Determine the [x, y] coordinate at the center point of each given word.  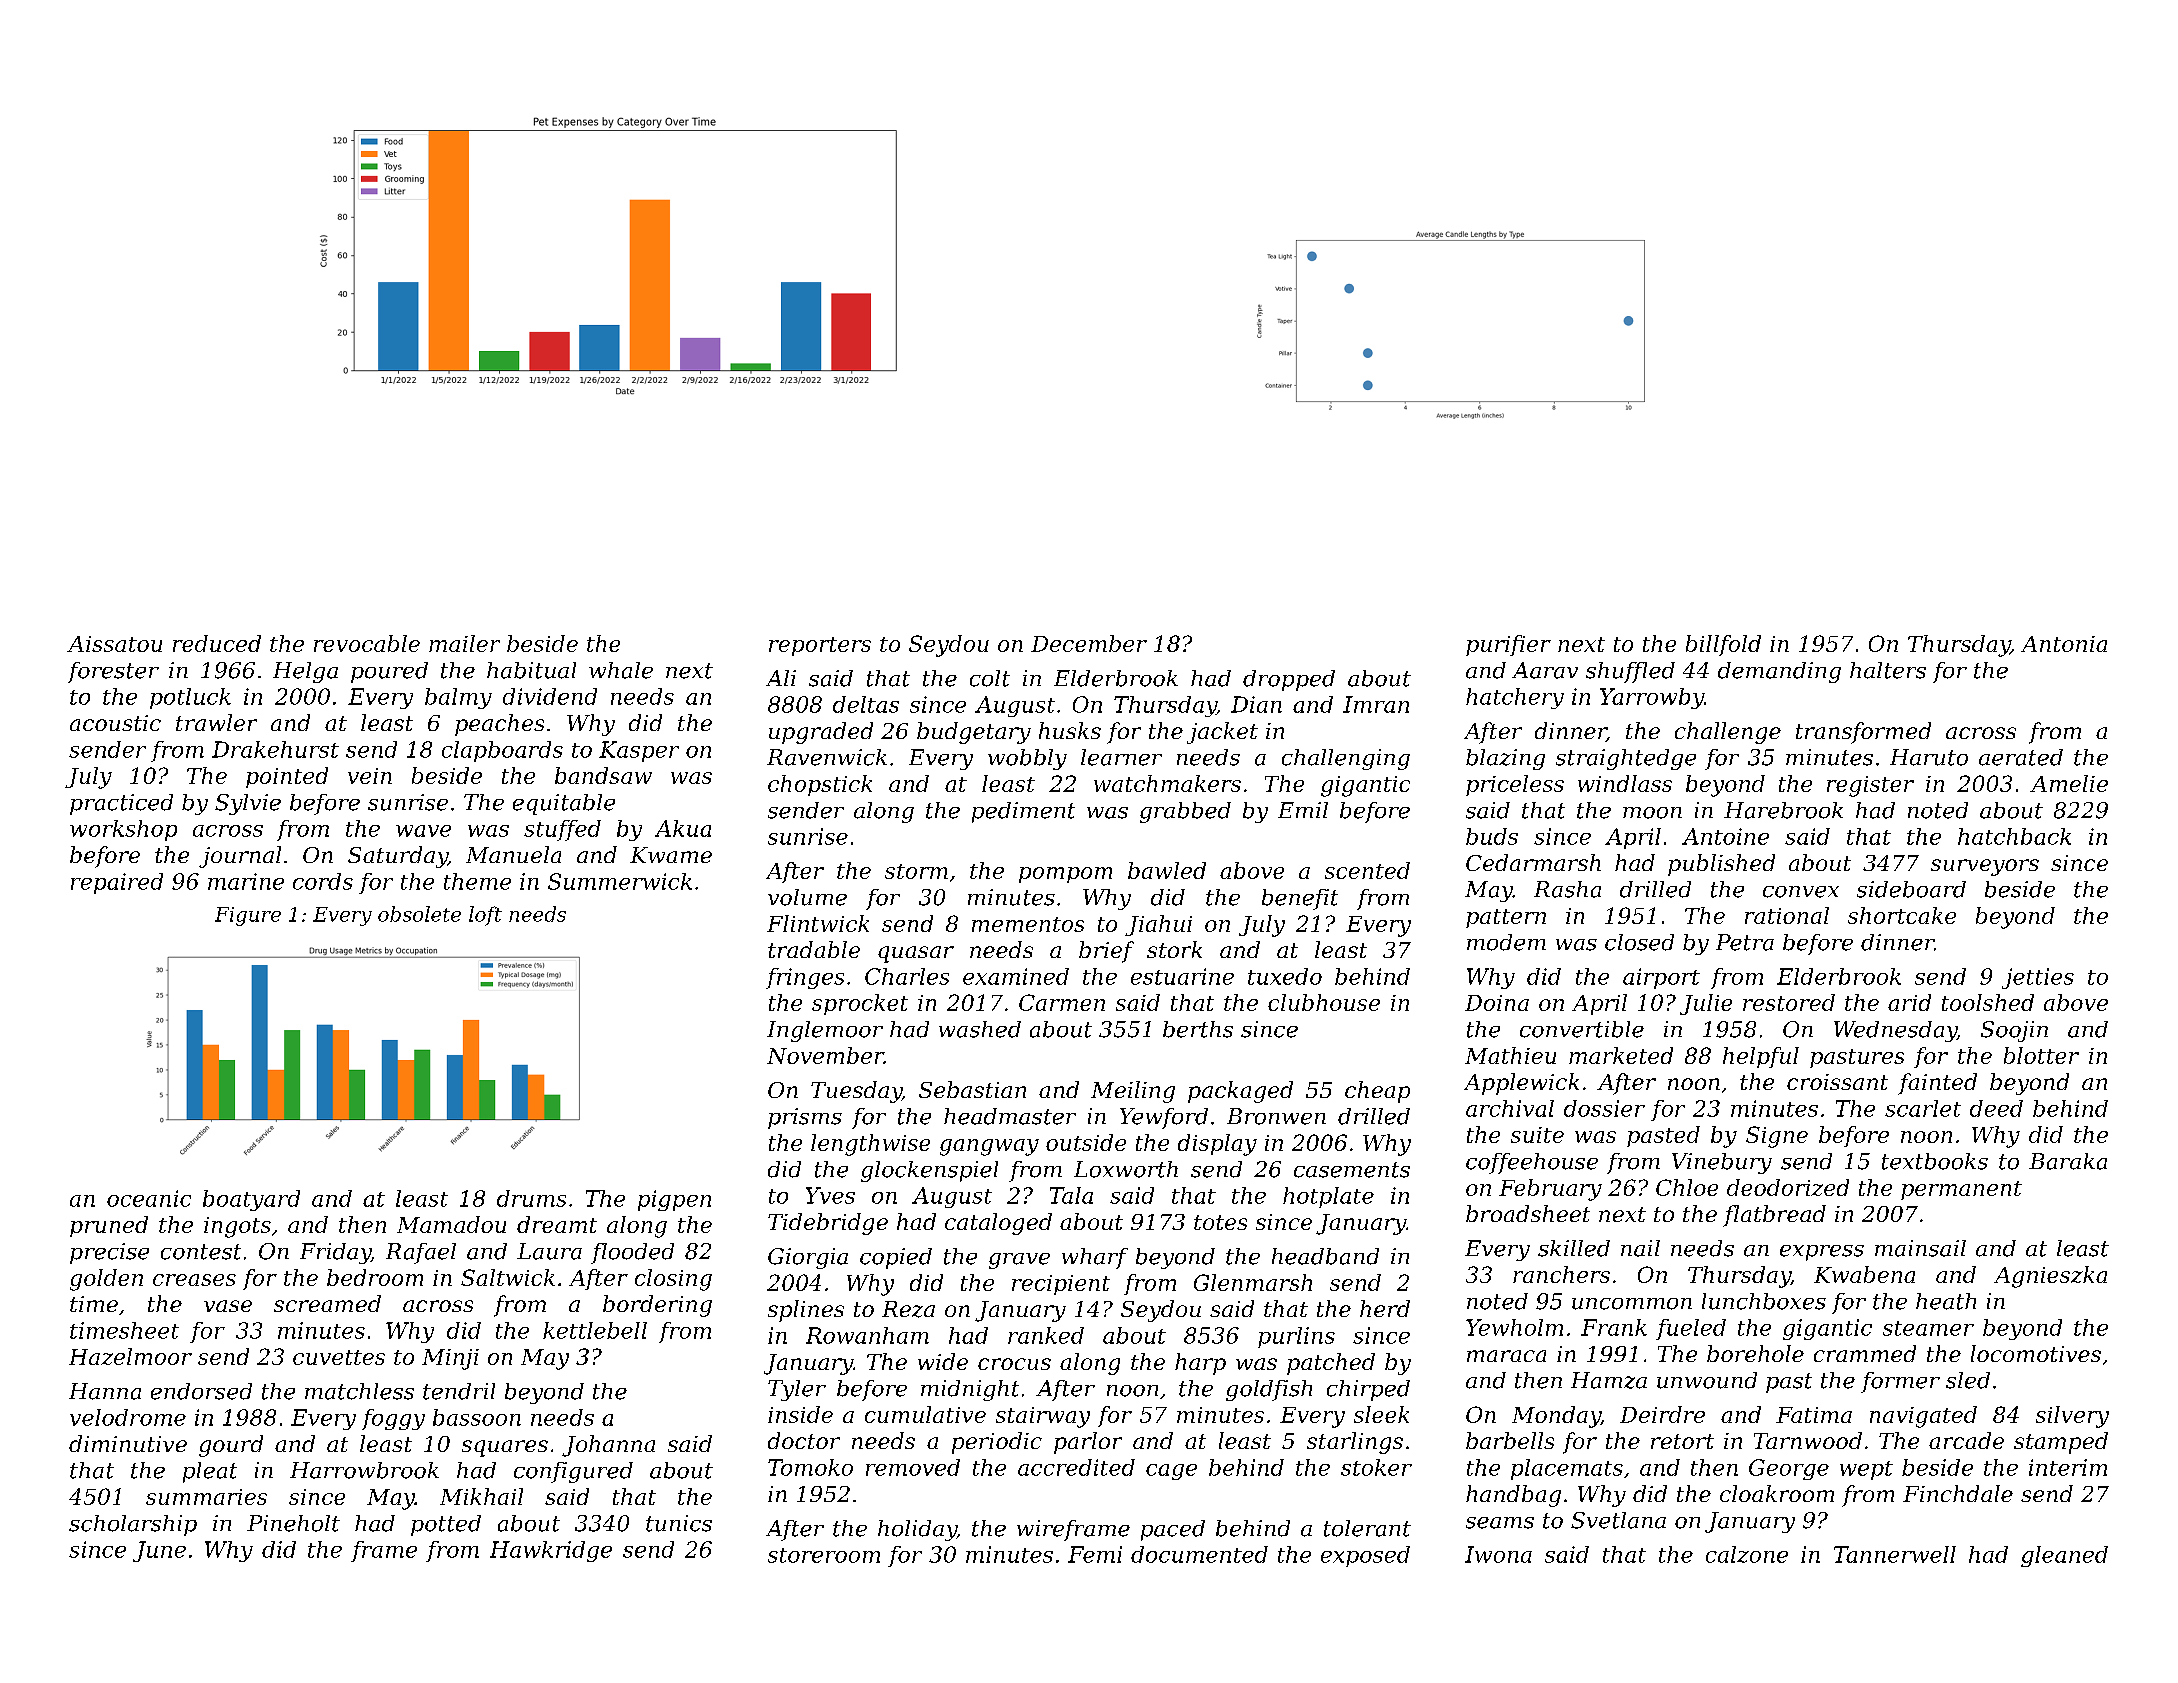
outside [1086, 1142]
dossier [1604, 1108]
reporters [820, 646]
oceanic [149, 1198]
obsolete [419, 914]
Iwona [1498, 1554]
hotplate [1328, 1197]
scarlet [1923, 1108]
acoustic [115, 723]
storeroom [824, 1555]
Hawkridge [551, 1551]
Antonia [2064, 644]
